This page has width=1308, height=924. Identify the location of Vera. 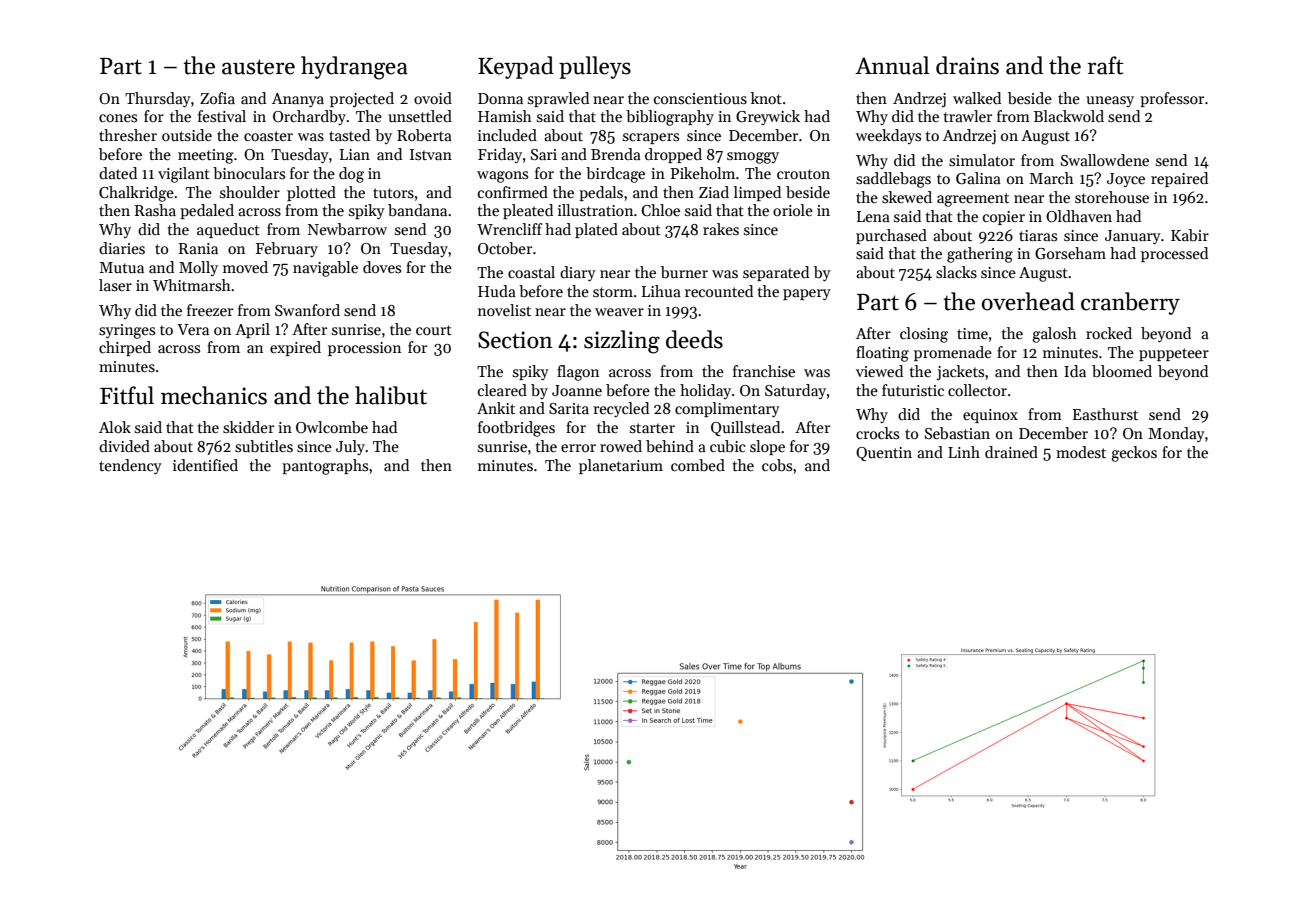
(193, 329).
